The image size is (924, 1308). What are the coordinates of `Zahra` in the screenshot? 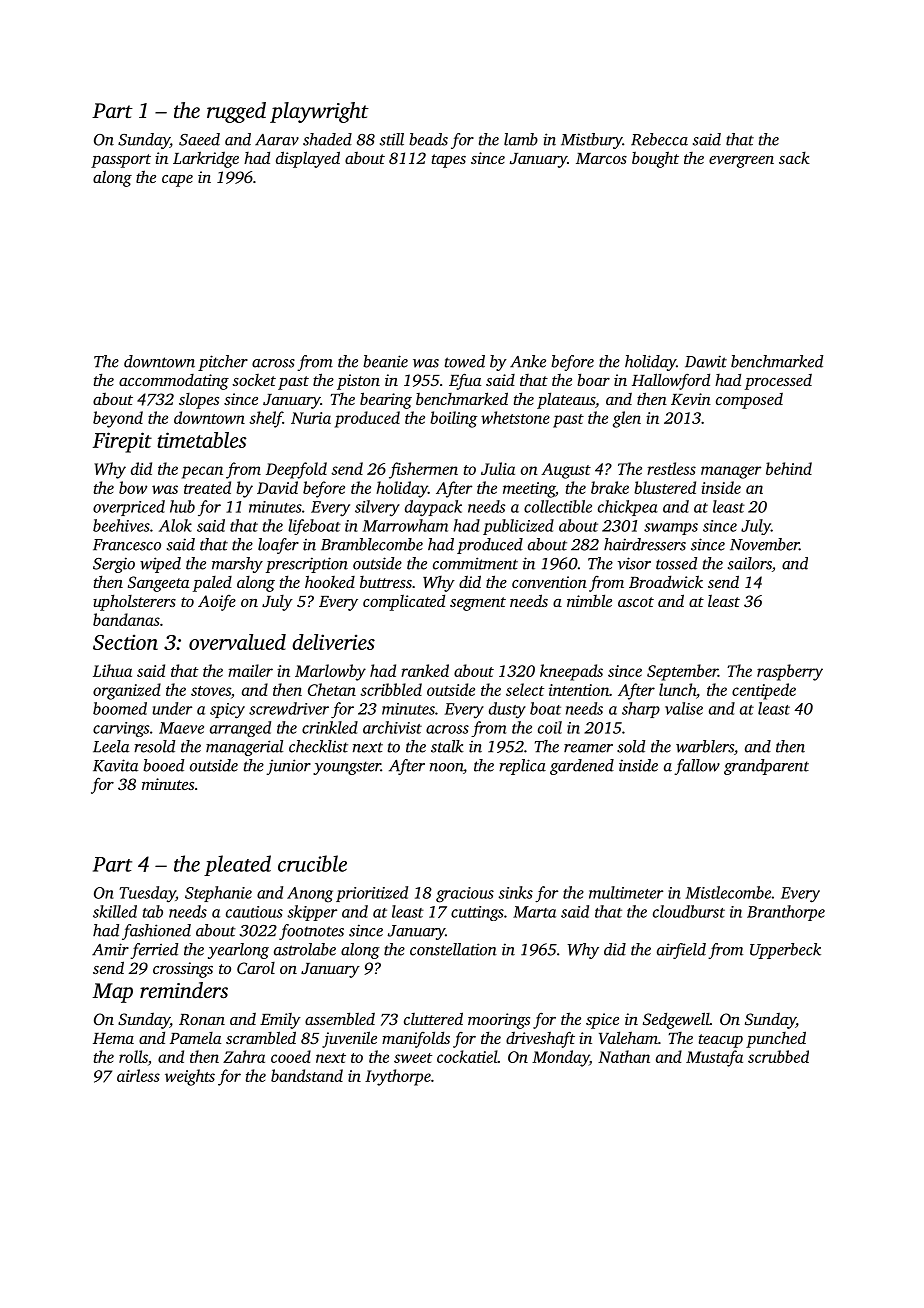 It's located at (244, 1056).
